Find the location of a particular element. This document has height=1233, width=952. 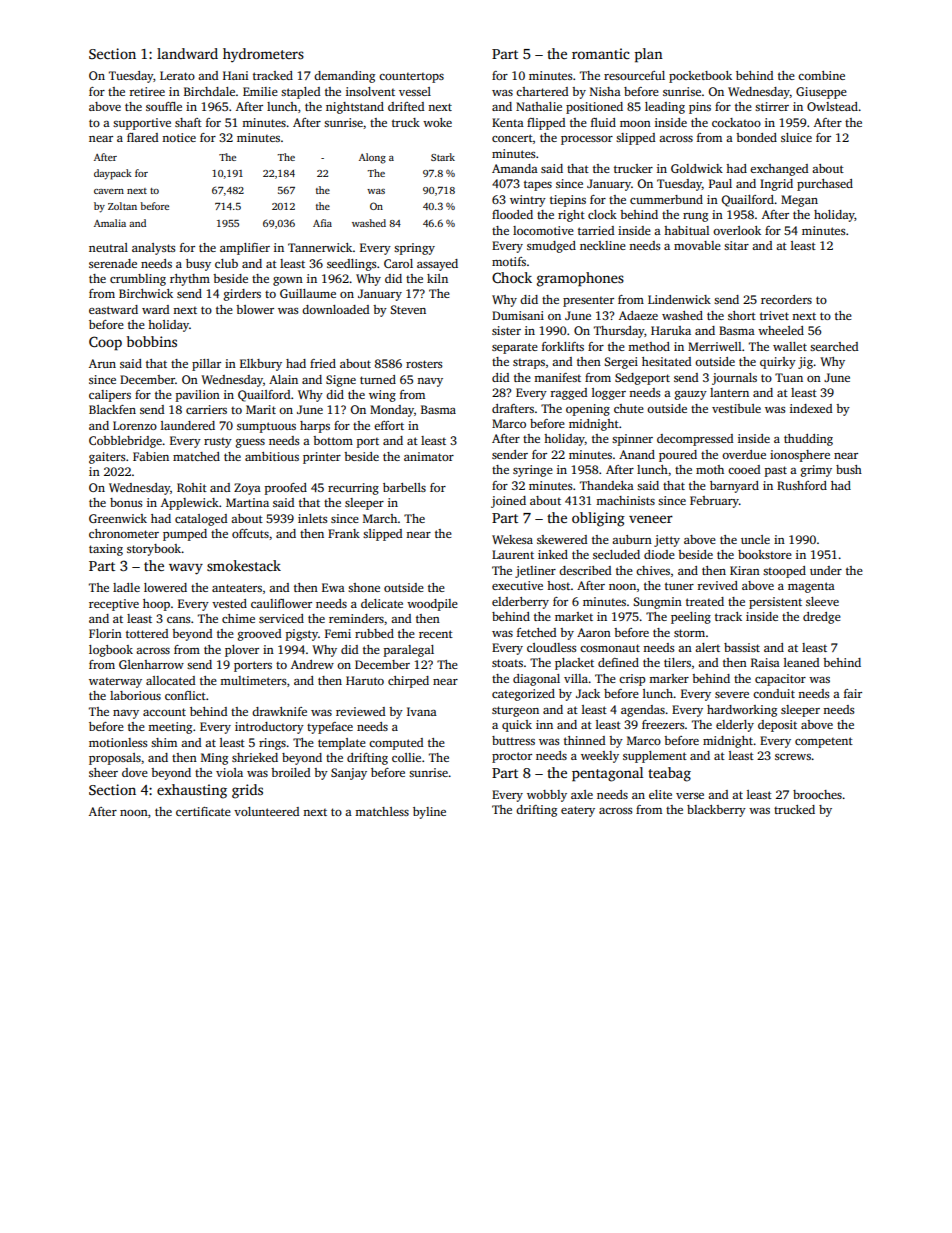

hydrometers is located at coordinates (263, 55).
